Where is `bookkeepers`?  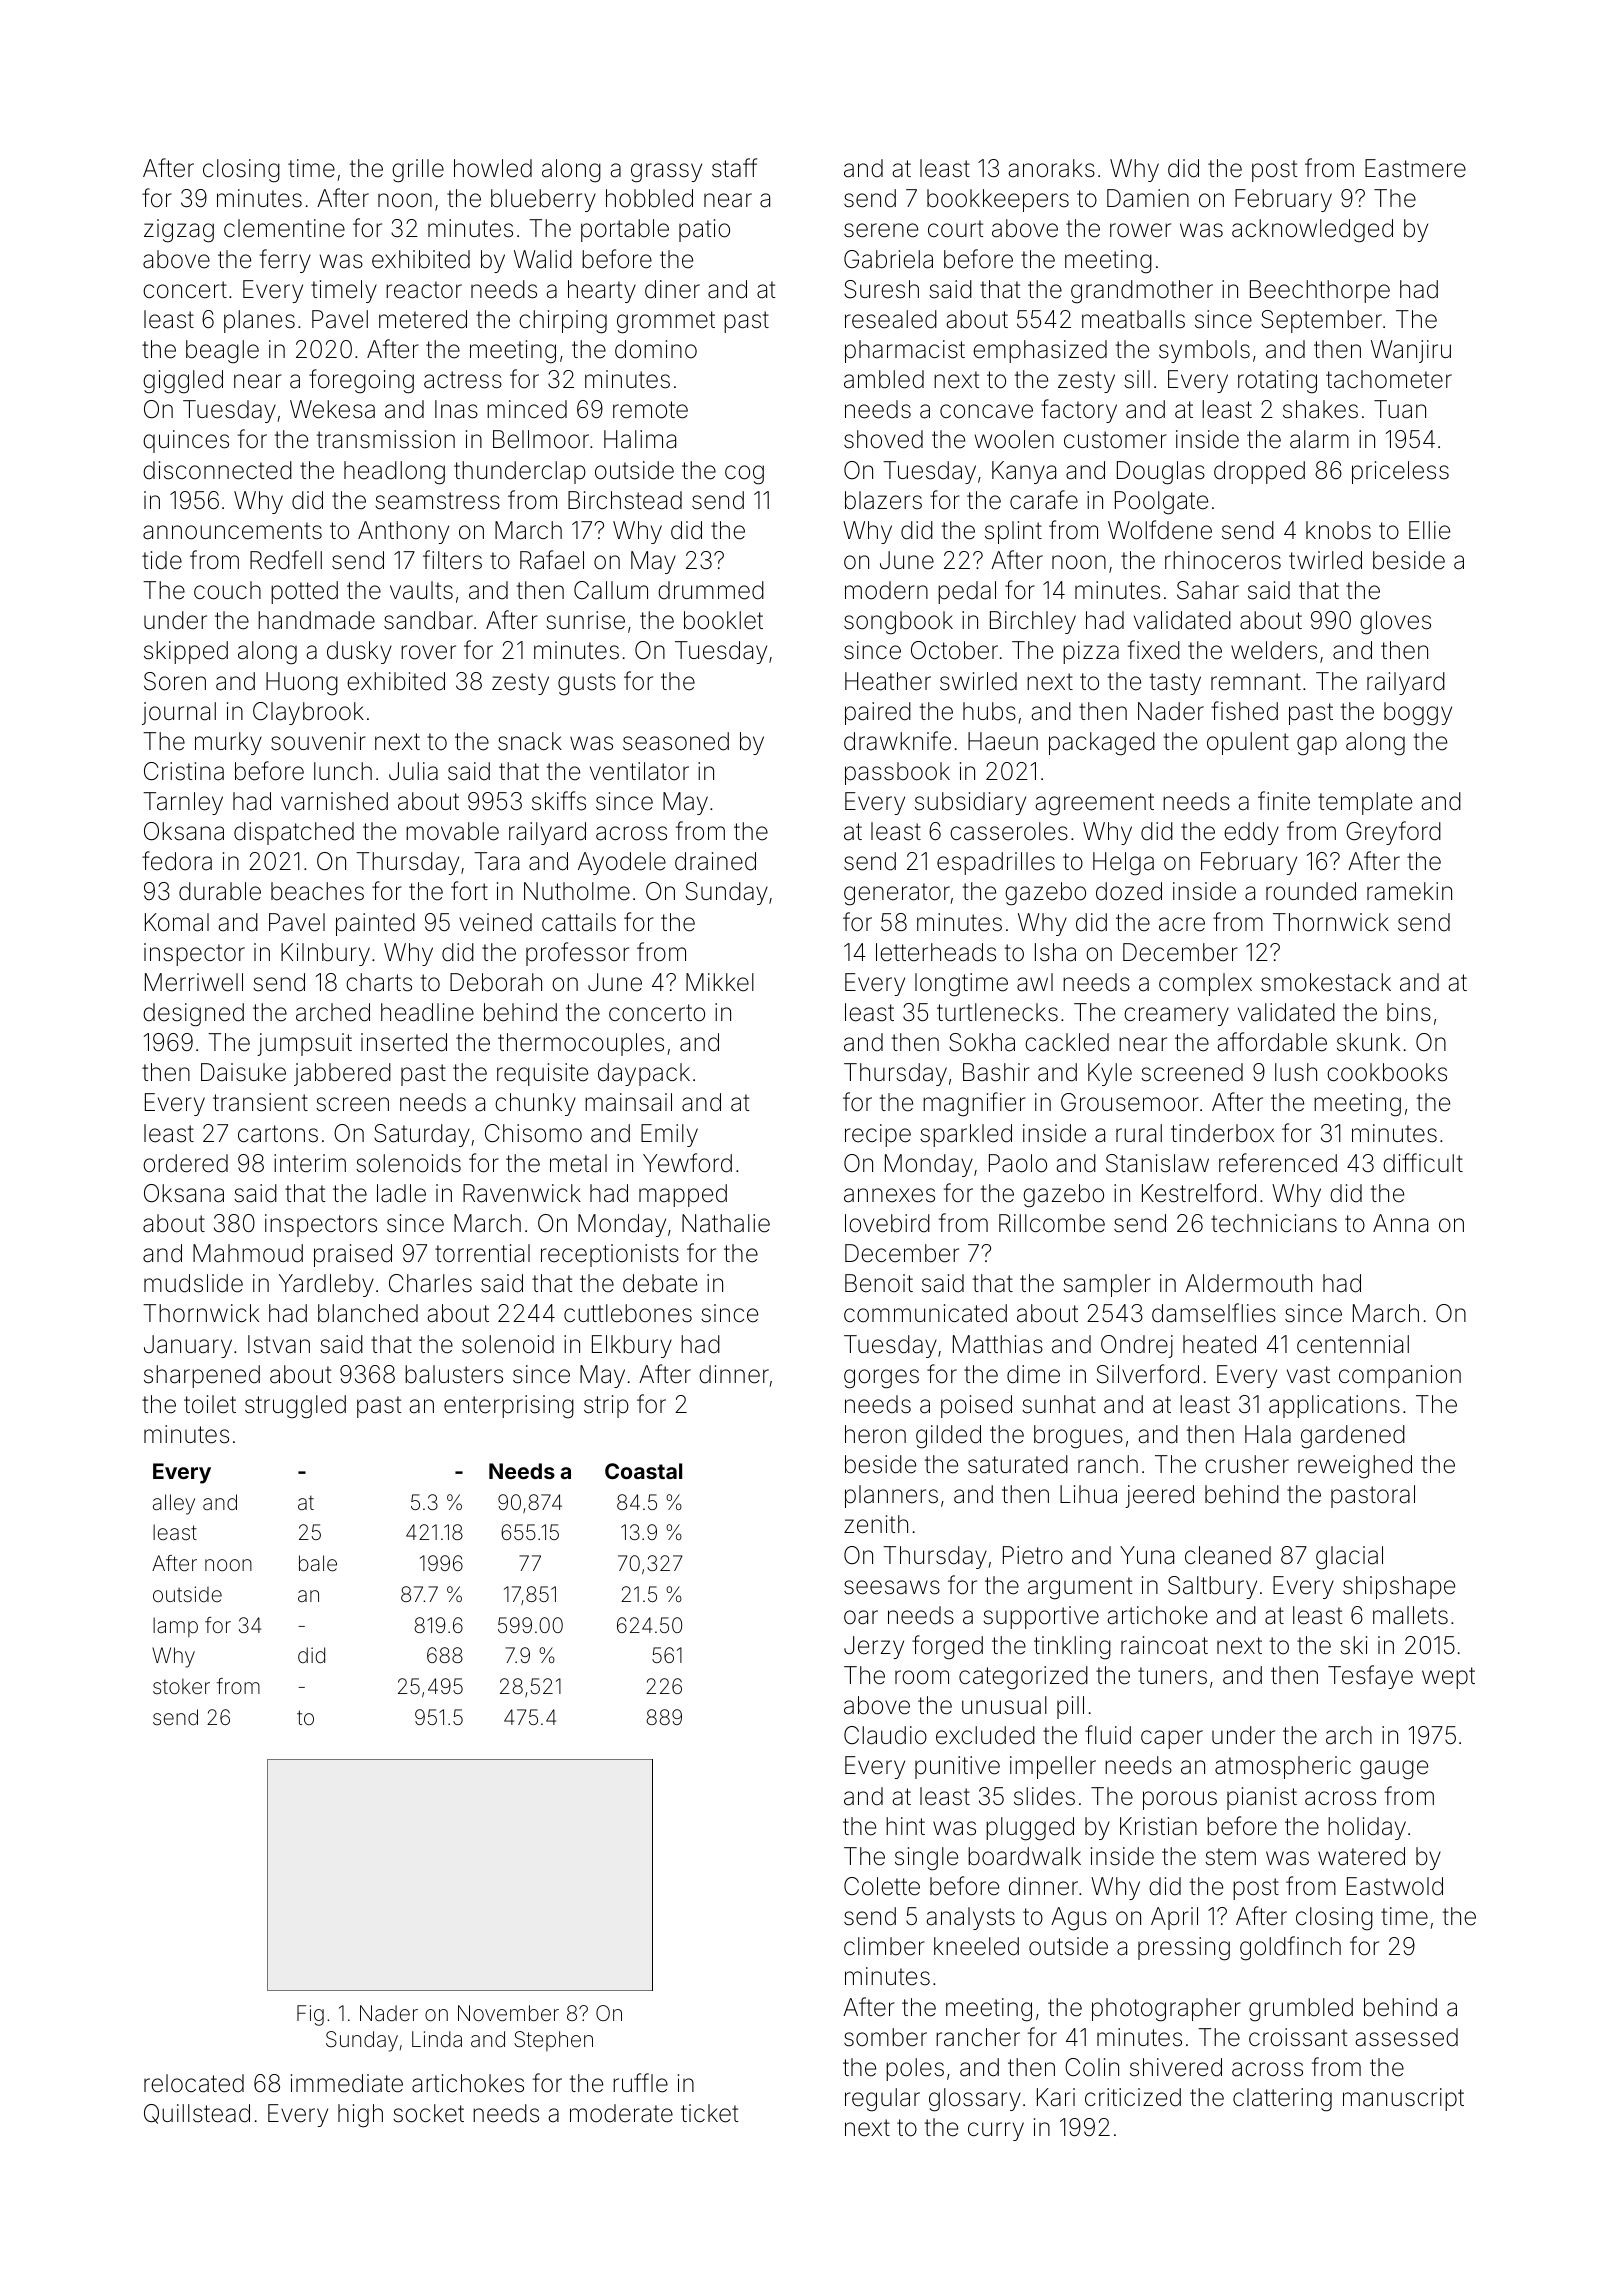 bookkeepers is located at coordinates (998, 200).
